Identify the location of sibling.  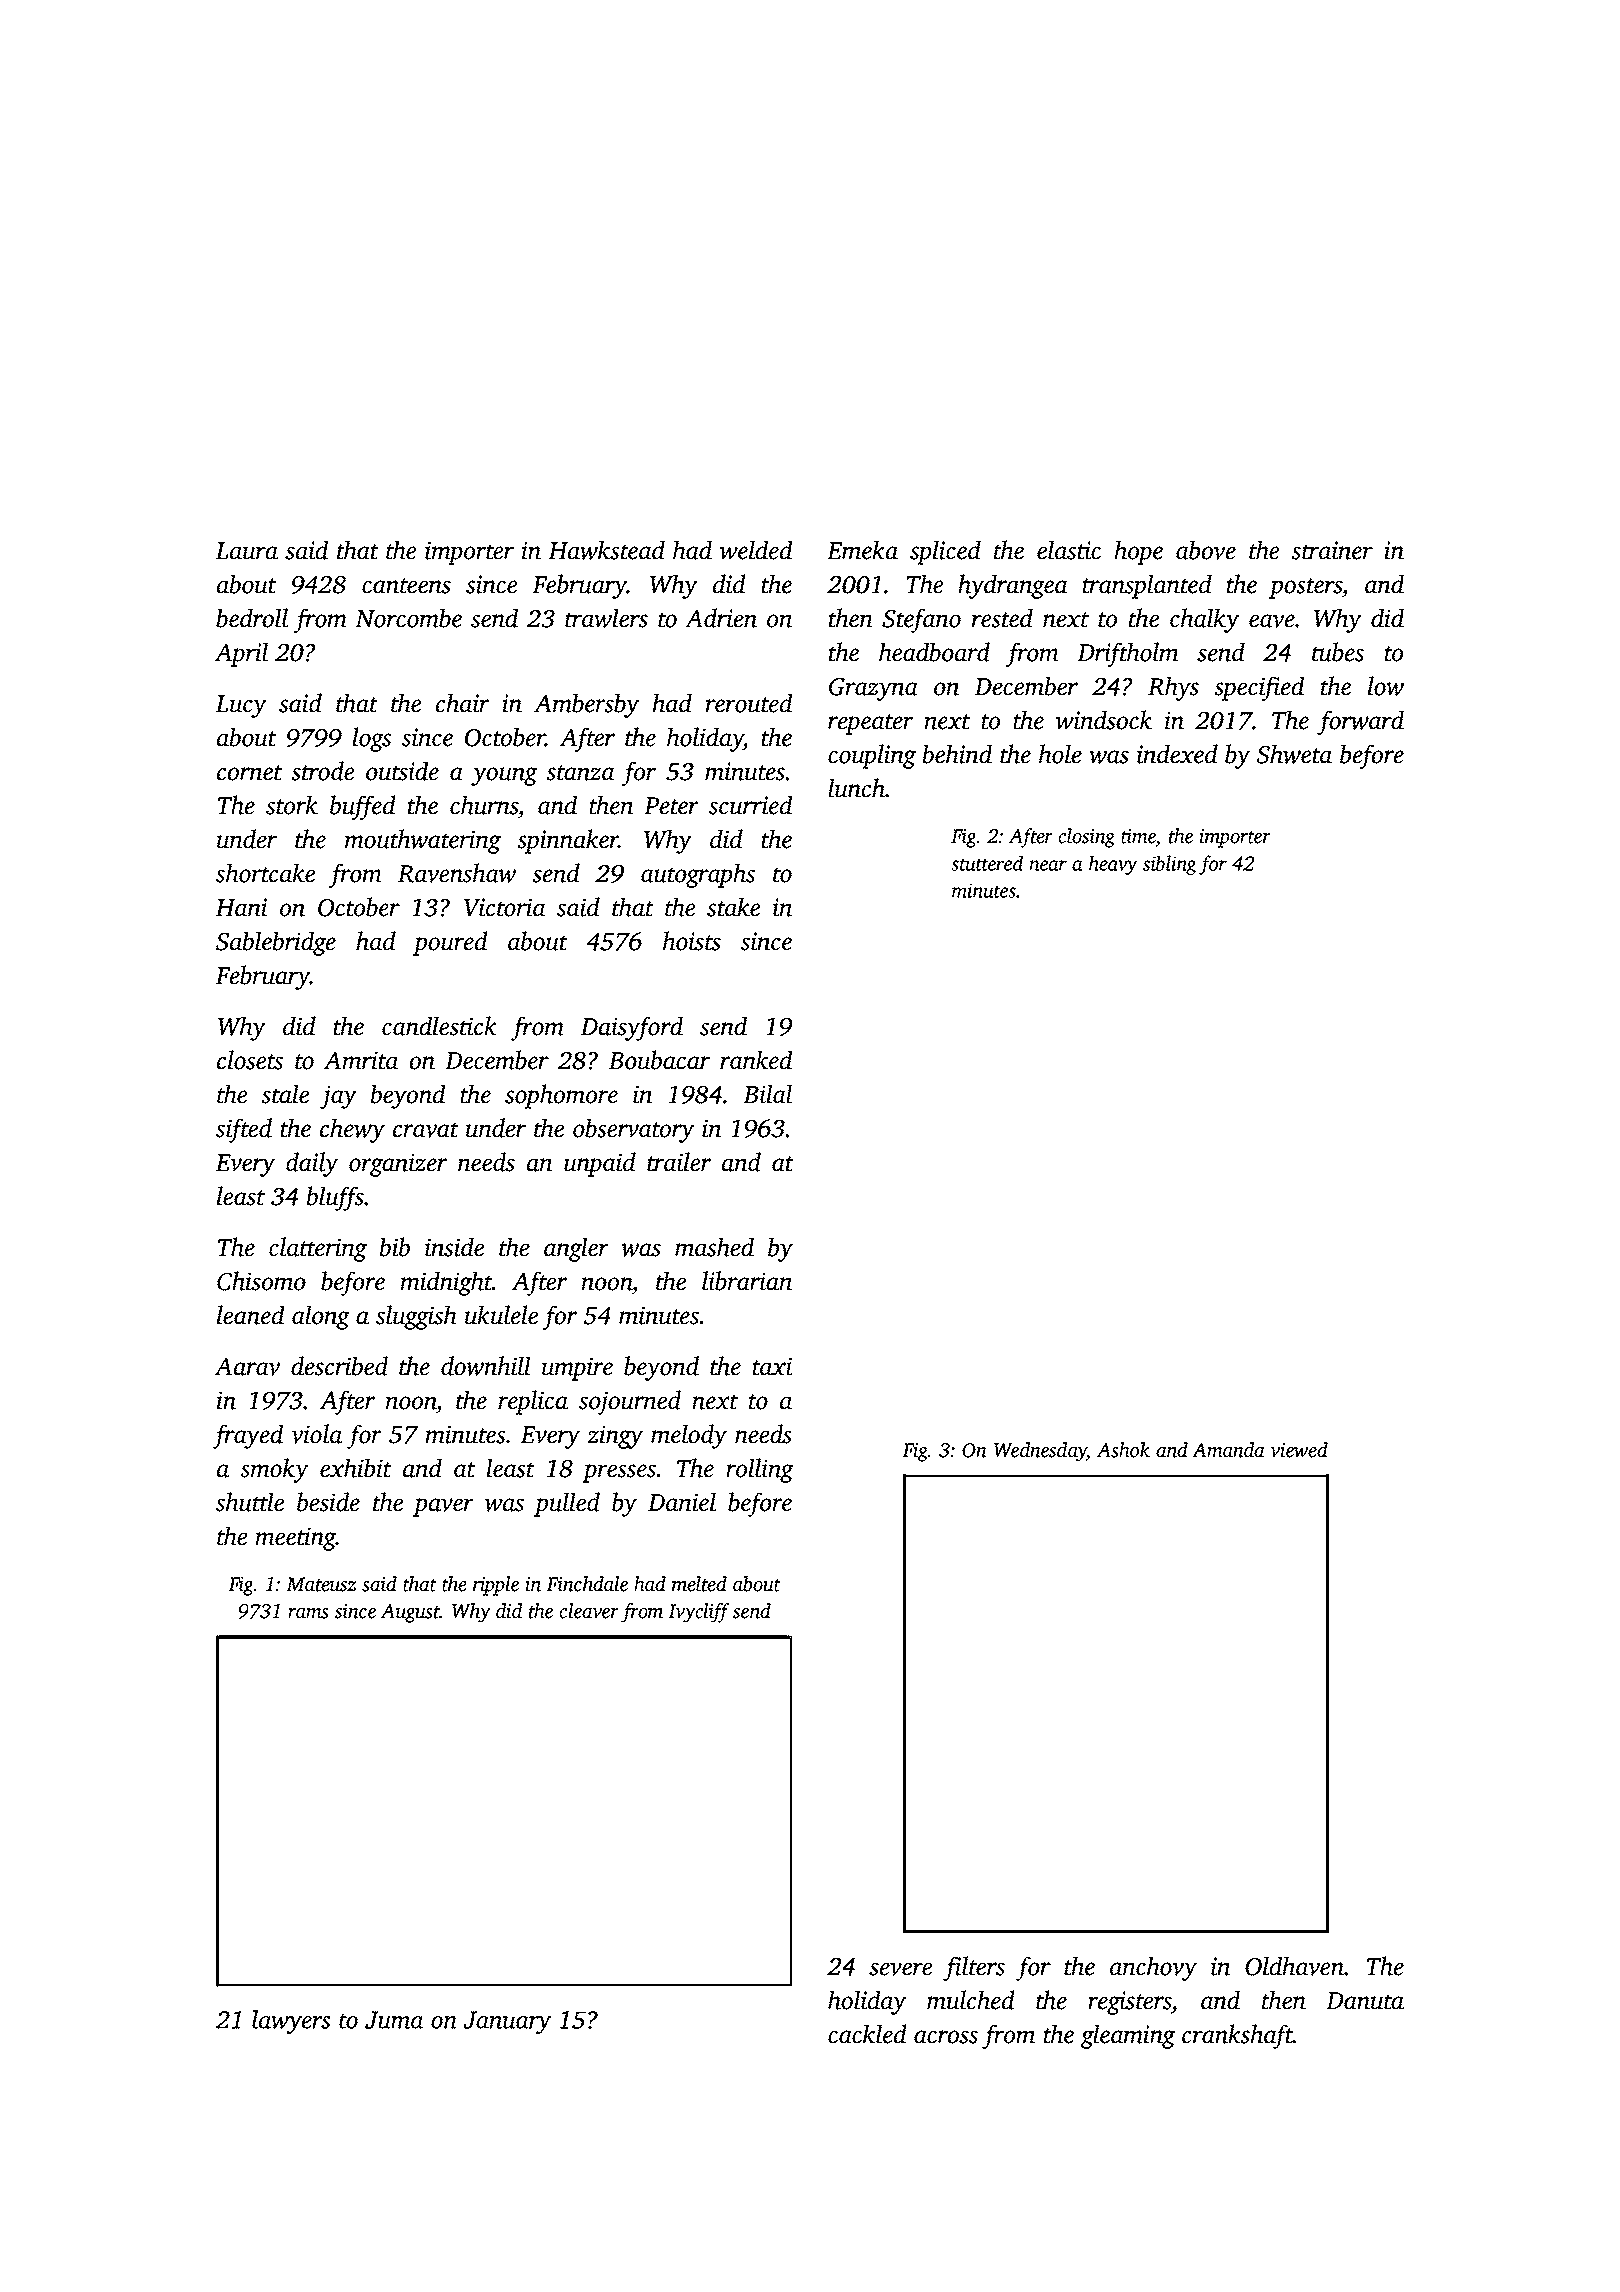
(1170, 865).
